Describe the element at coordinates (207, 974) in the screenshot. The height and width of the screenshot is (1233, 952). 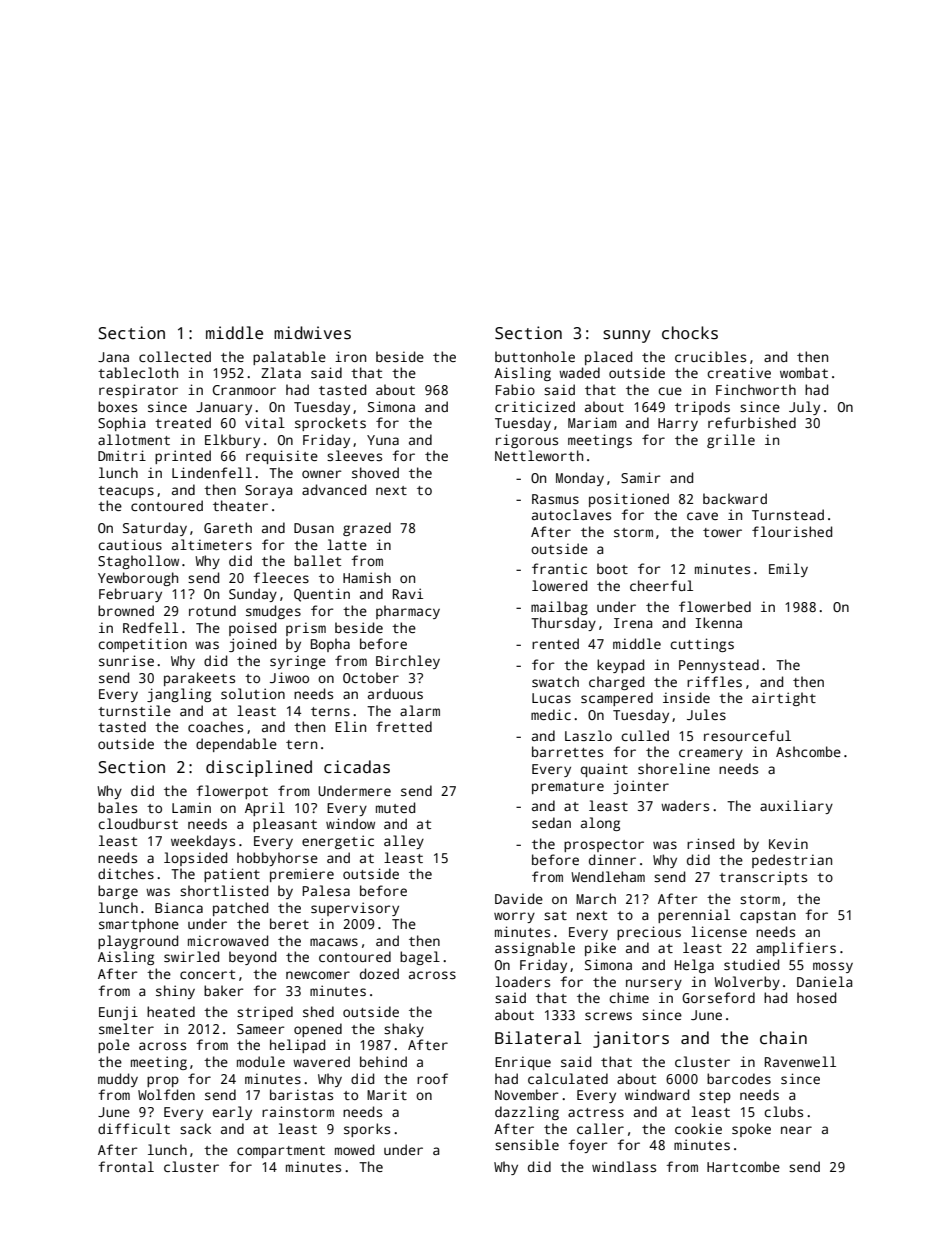
I see `concert` at that location.
